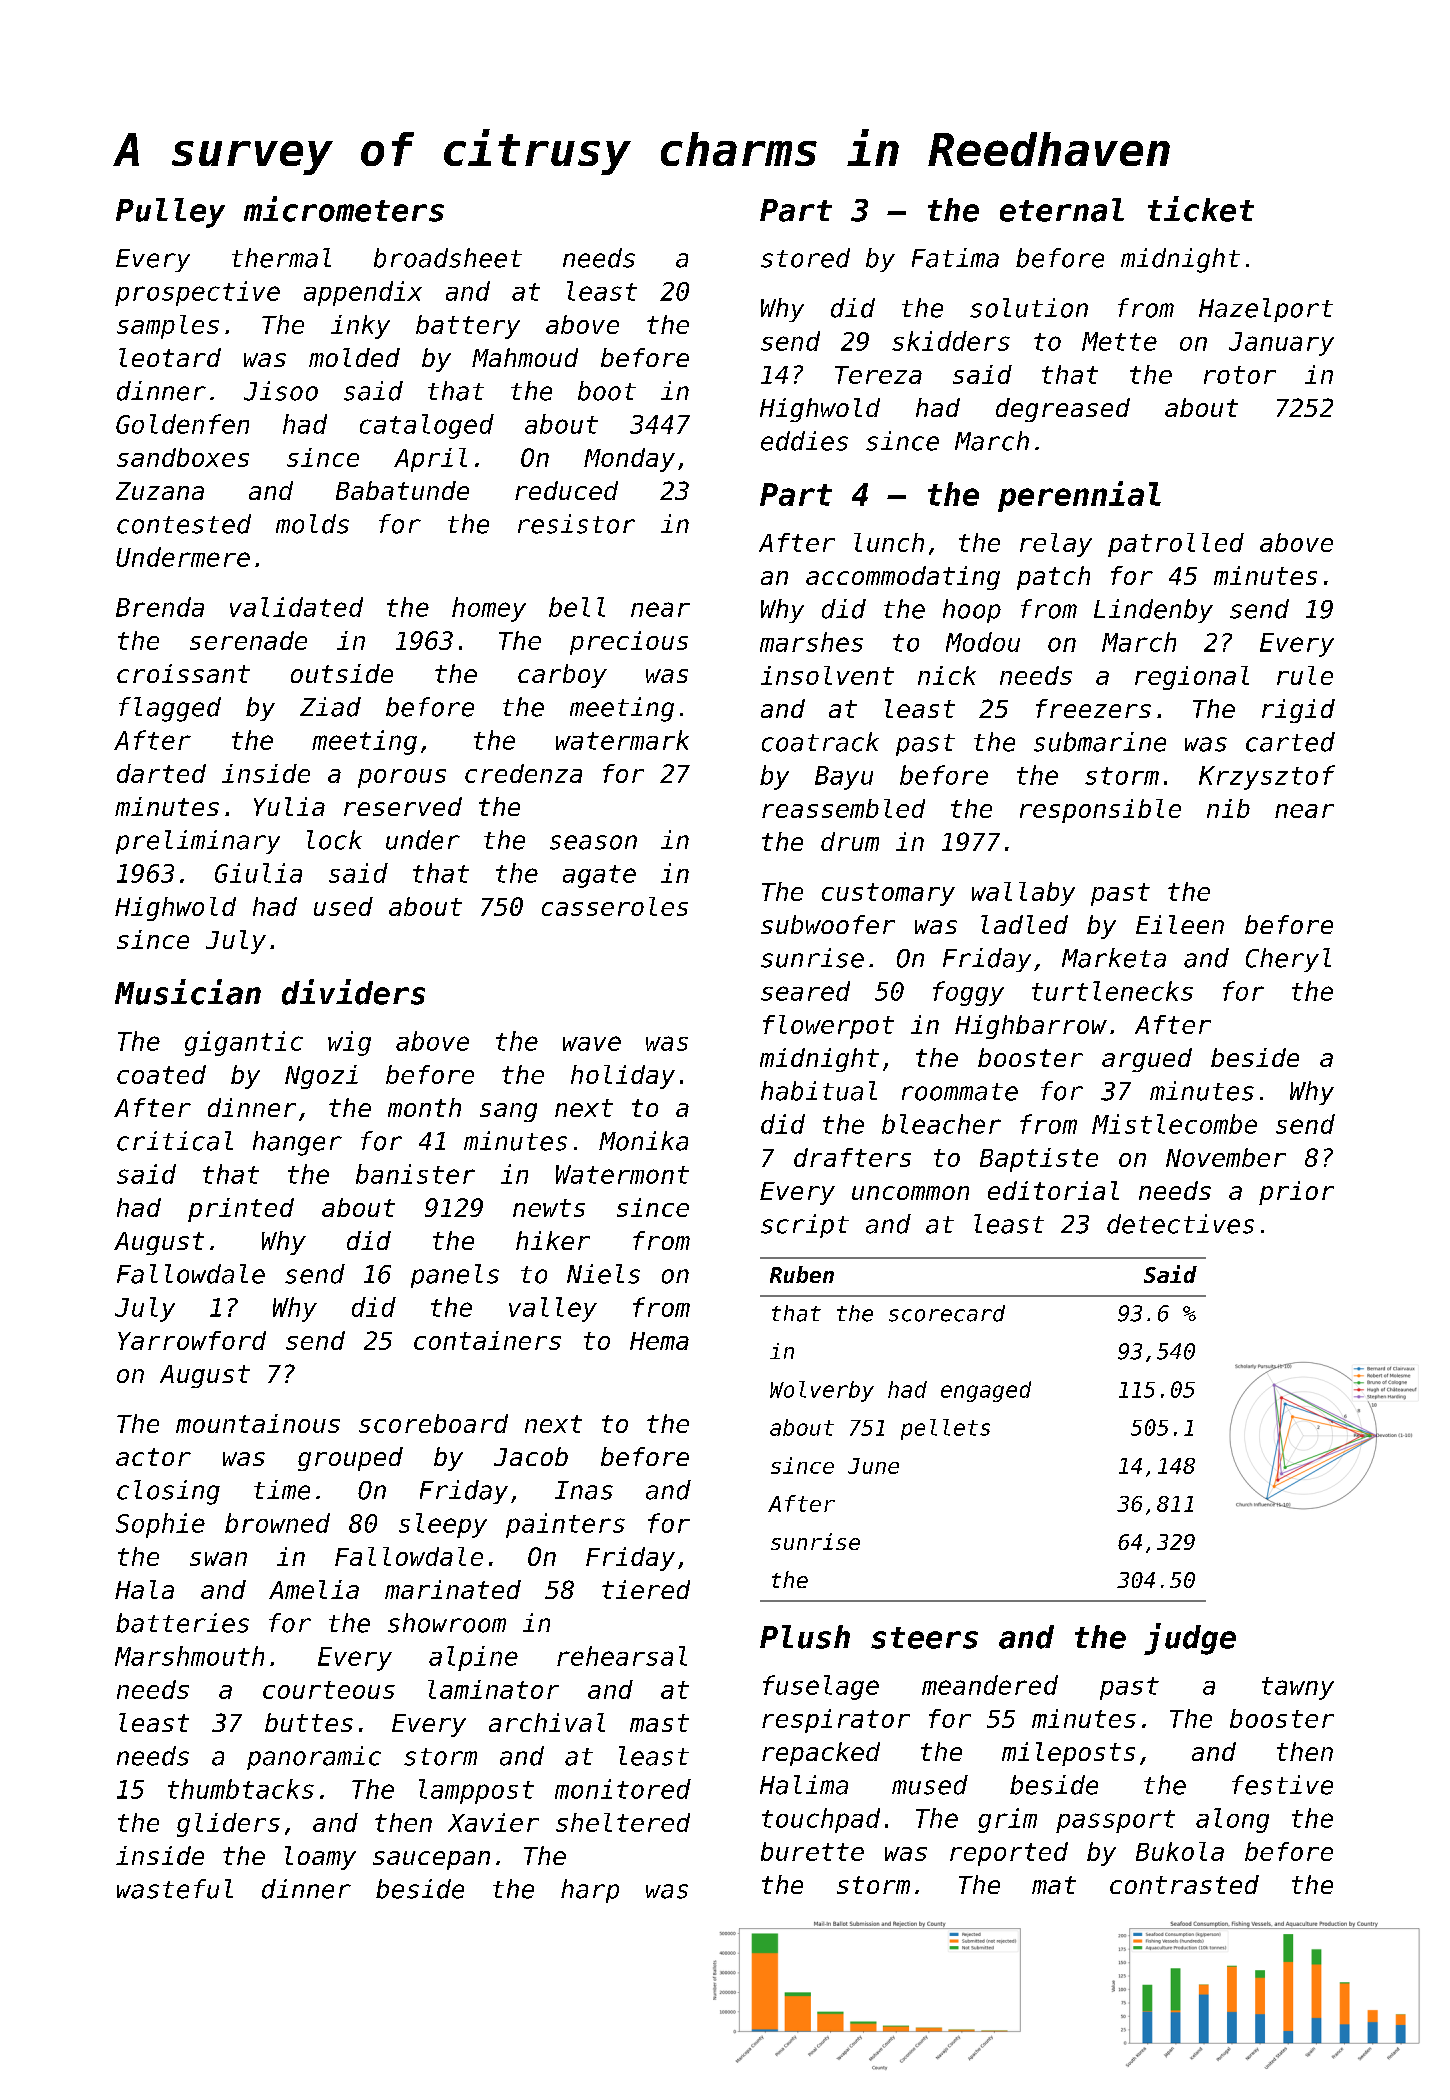 The width and height of the image is (1450, 2100). I want to click on harp, so click(590, 1891).
